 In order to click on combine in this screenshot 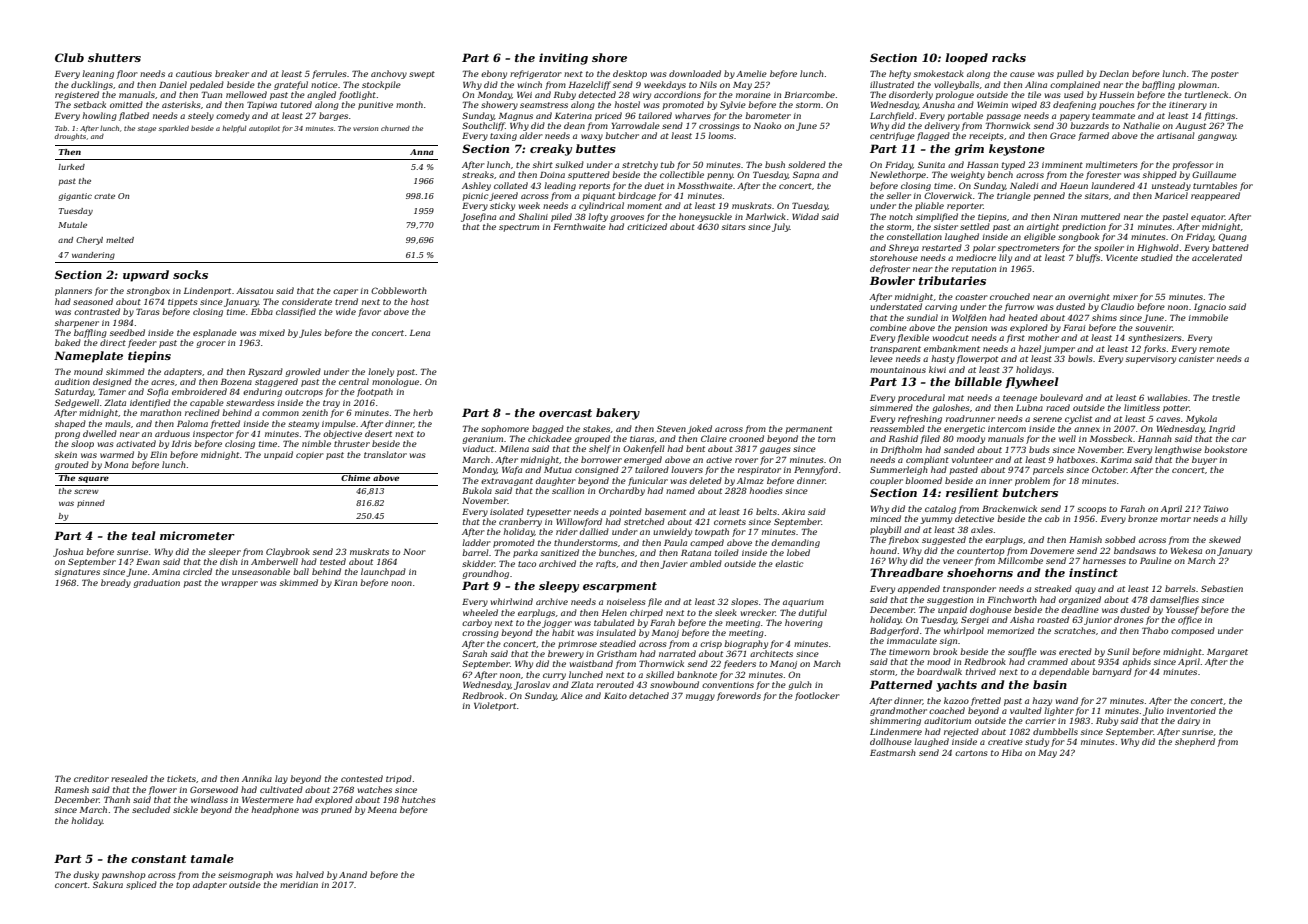, I will do `click(888, 327)`.
